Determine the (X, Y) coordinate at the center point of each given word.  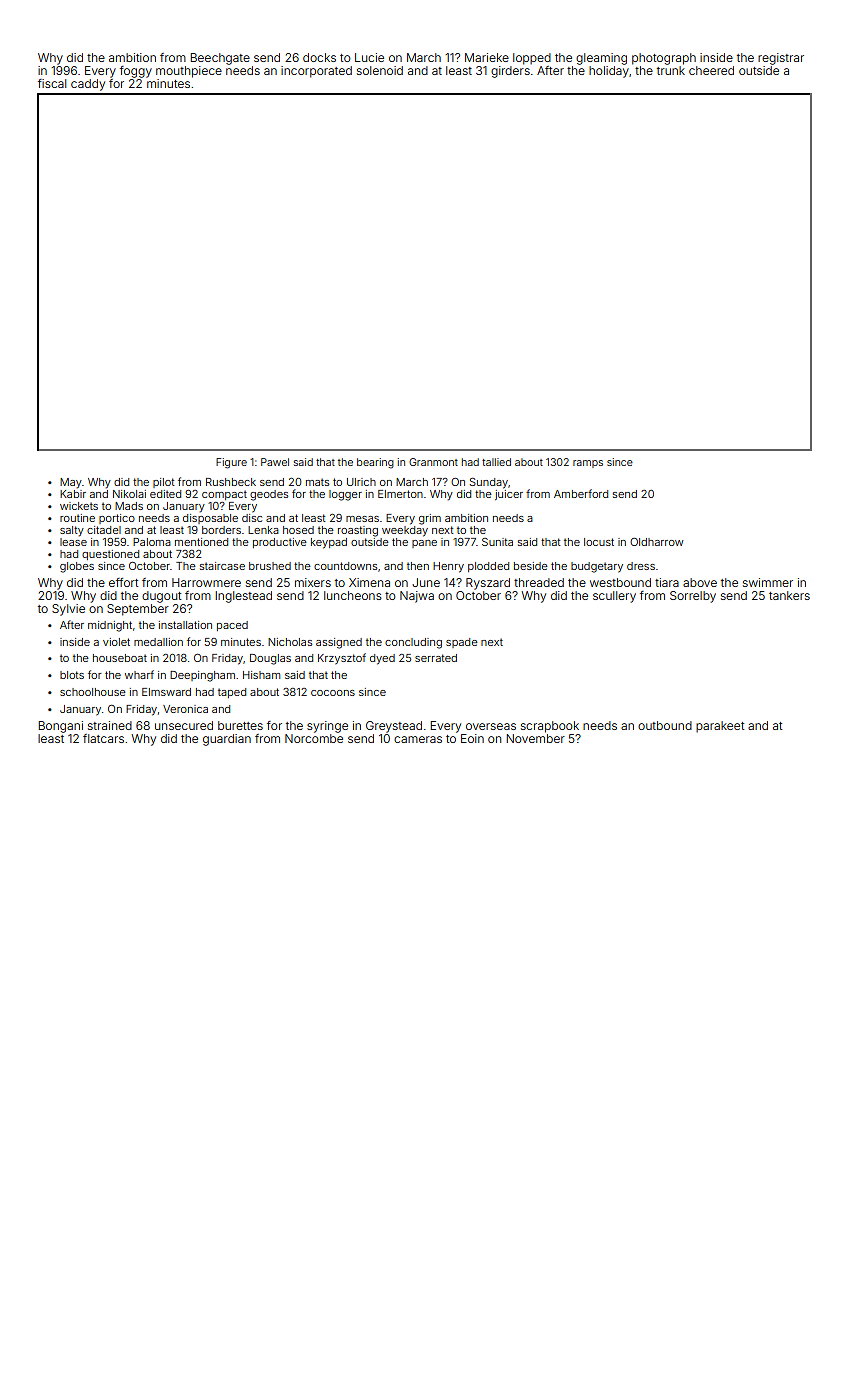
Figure (231, 463)
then (418, 566)
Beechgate (220, 59)
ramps (588, 464)
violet (116, 642)
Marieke (487, 57)
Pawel (275, 462)
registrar (781, 59)
